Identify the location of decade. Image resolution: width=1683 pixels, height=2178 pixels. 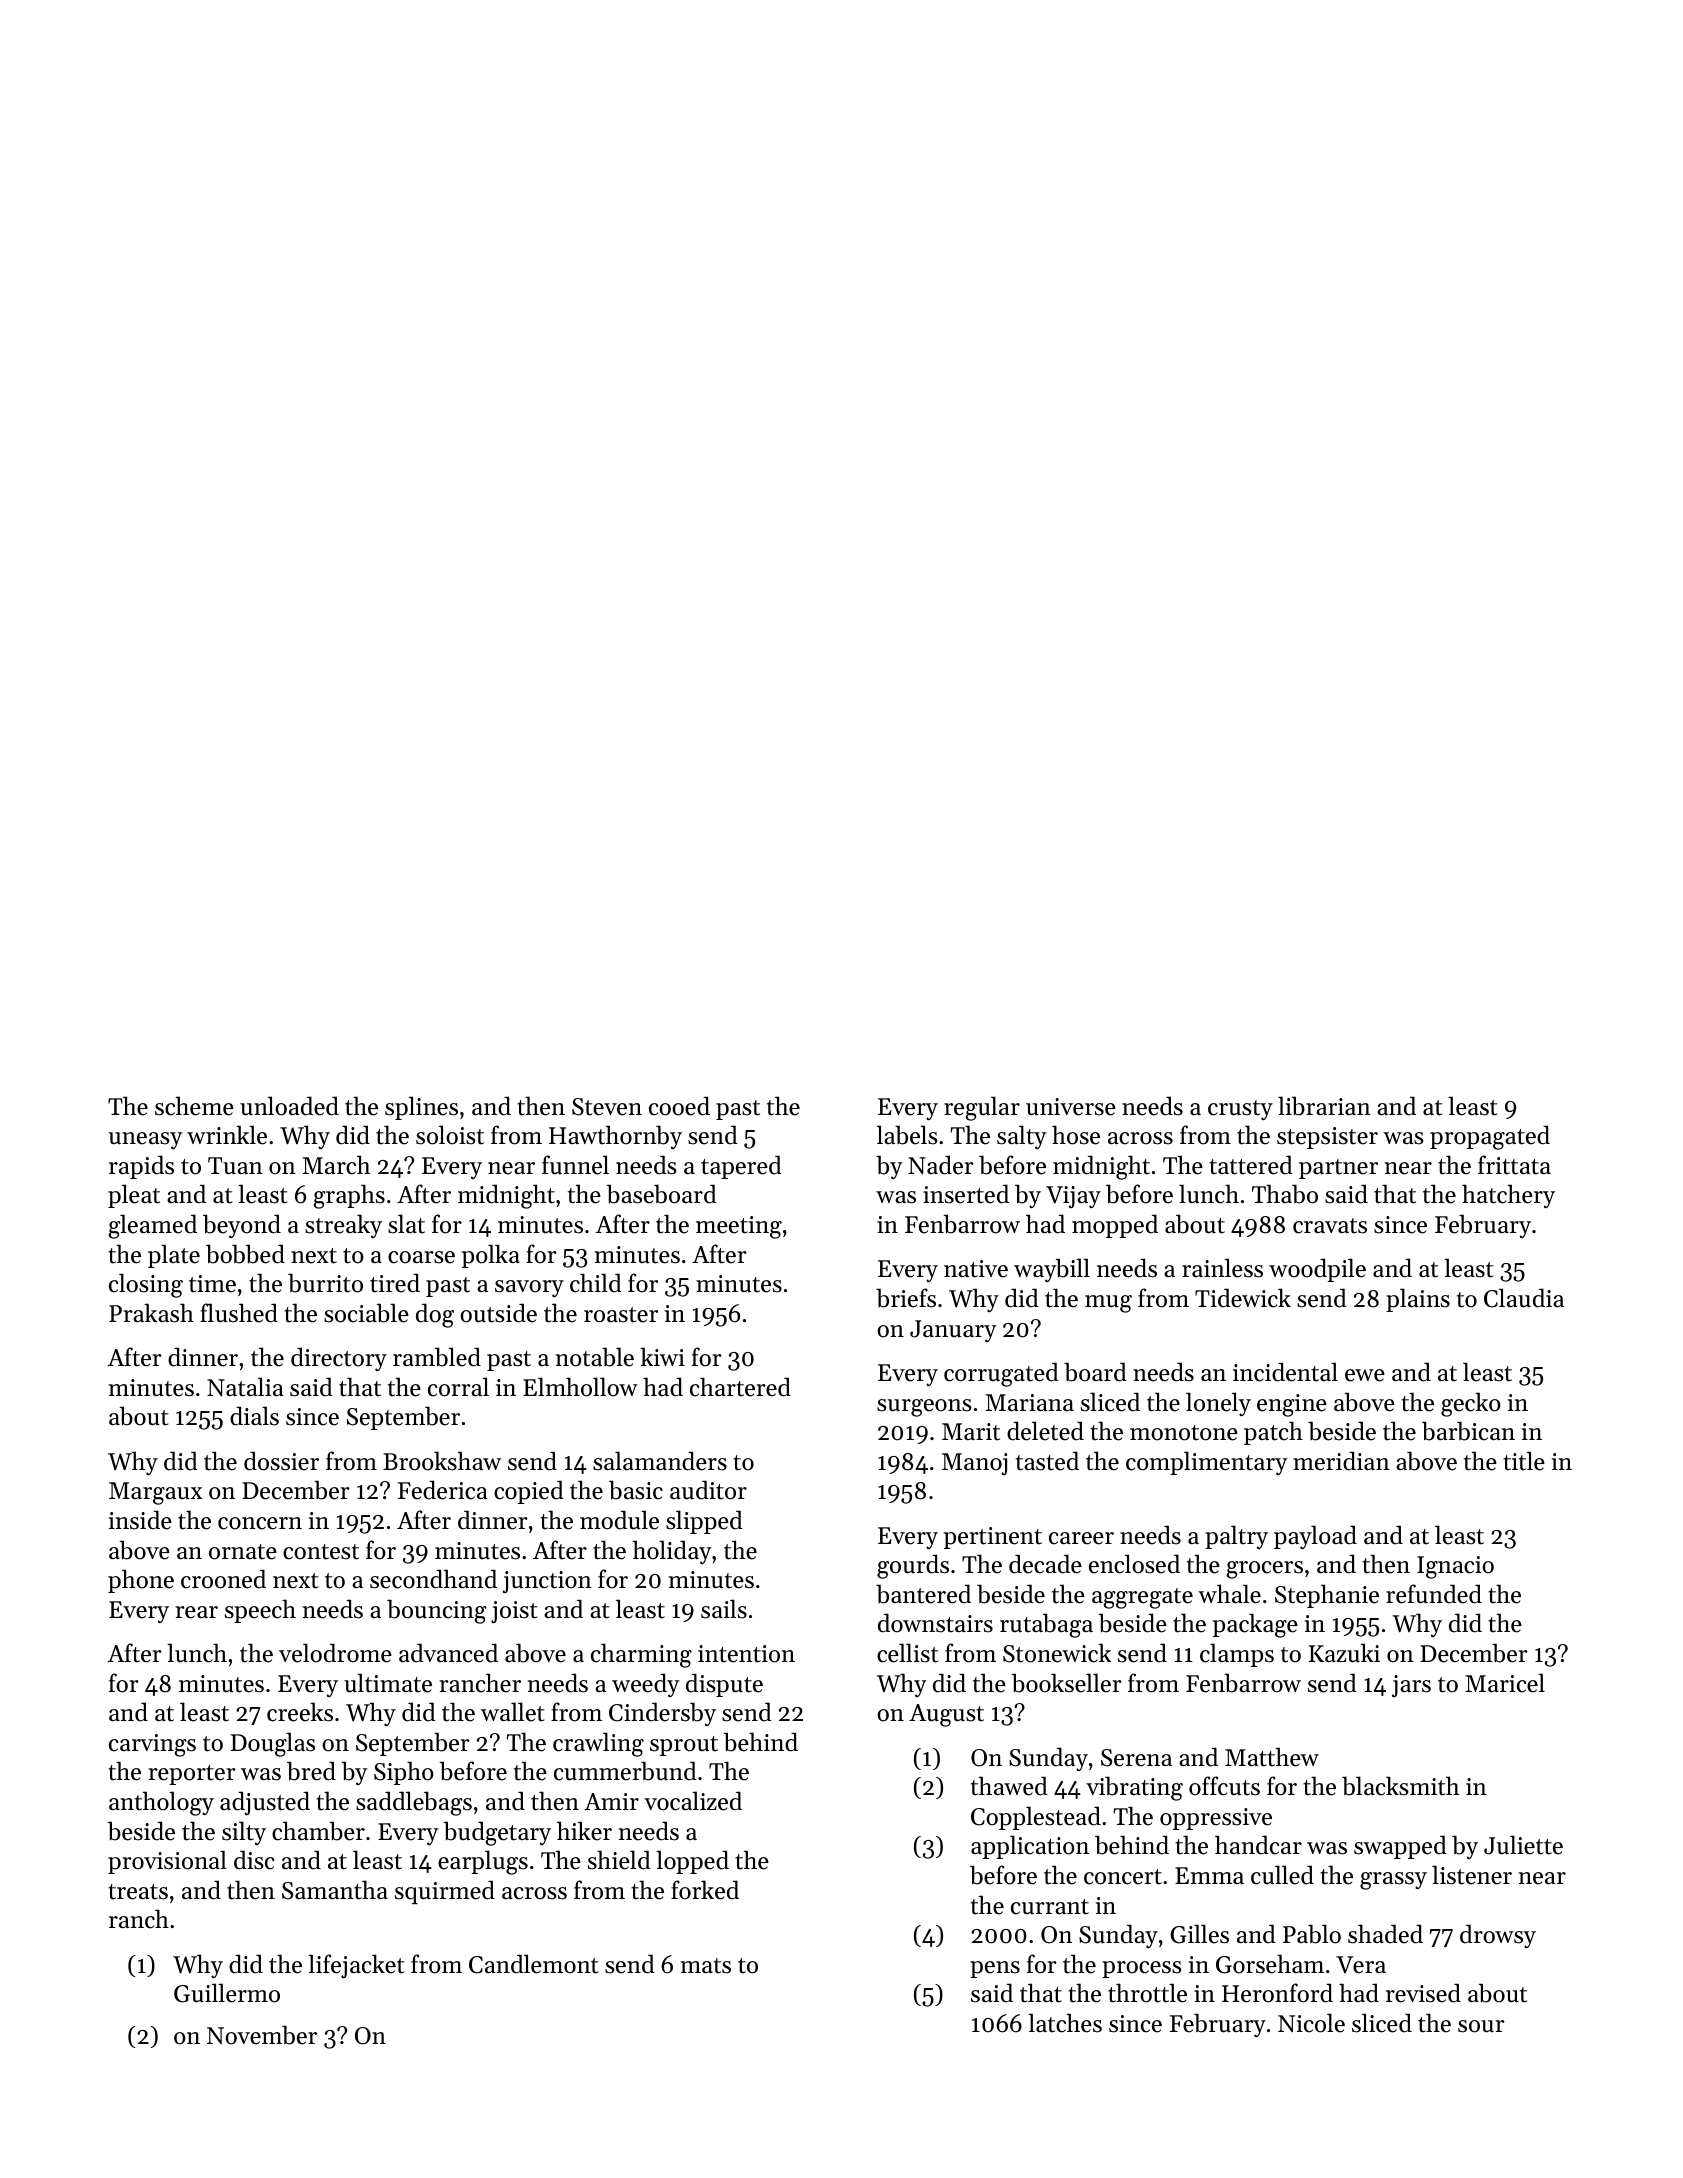
(1045, 1564).
